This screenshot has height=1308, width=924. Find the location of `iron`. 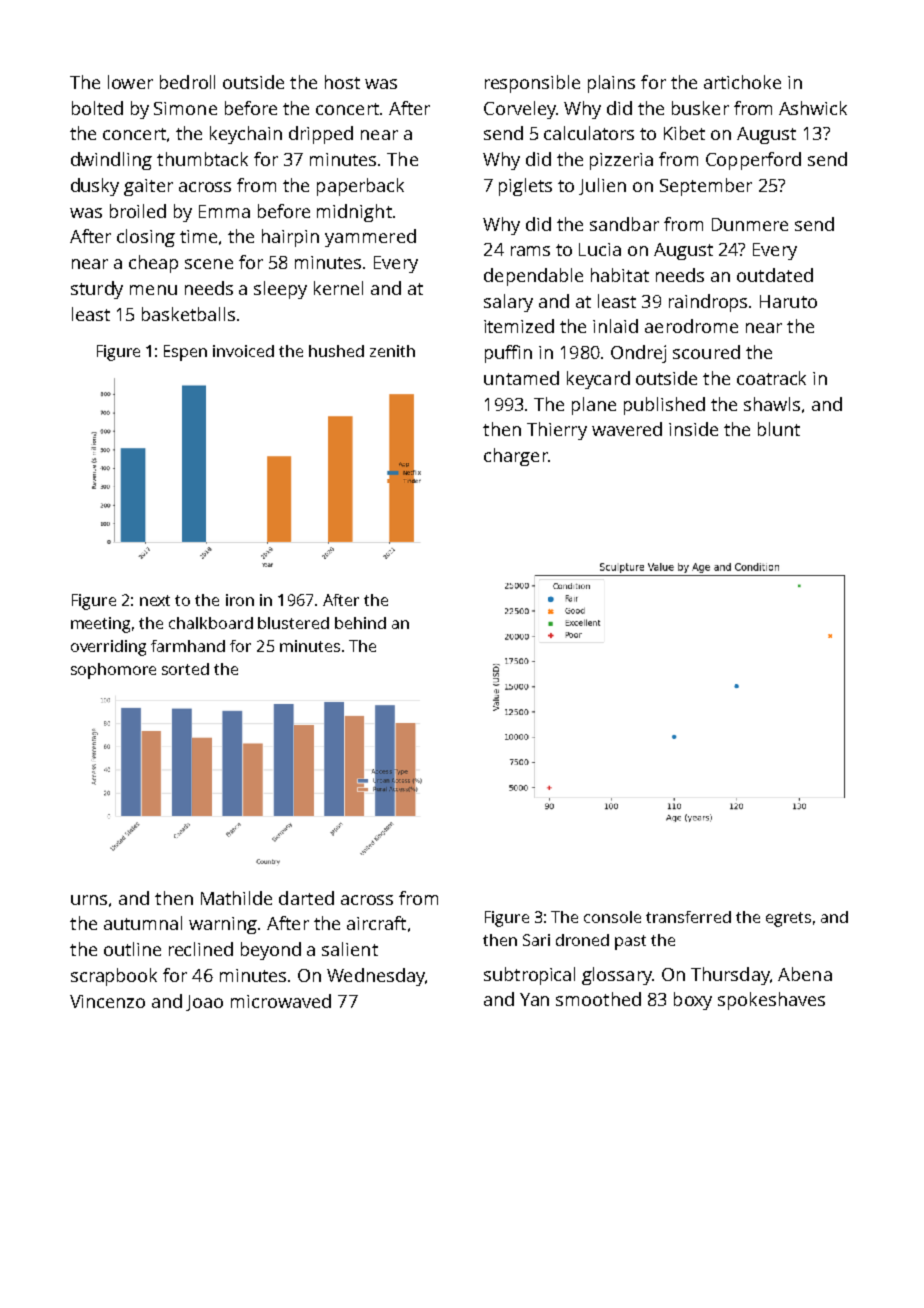

iron is located at coordinates (240, 600).
